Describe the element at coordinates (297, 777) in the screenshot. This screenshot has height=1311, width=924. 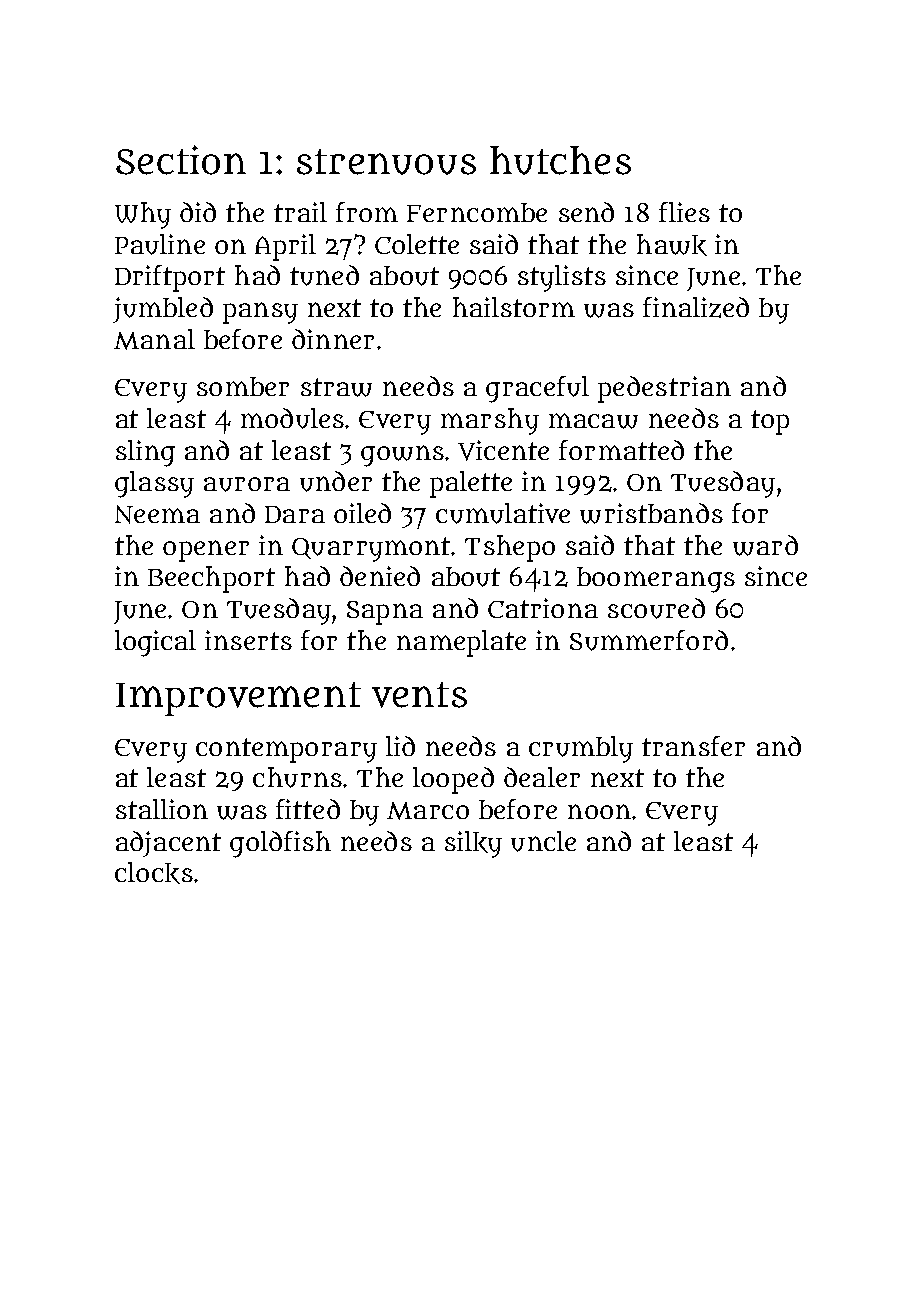
I see `churns` at that location.
